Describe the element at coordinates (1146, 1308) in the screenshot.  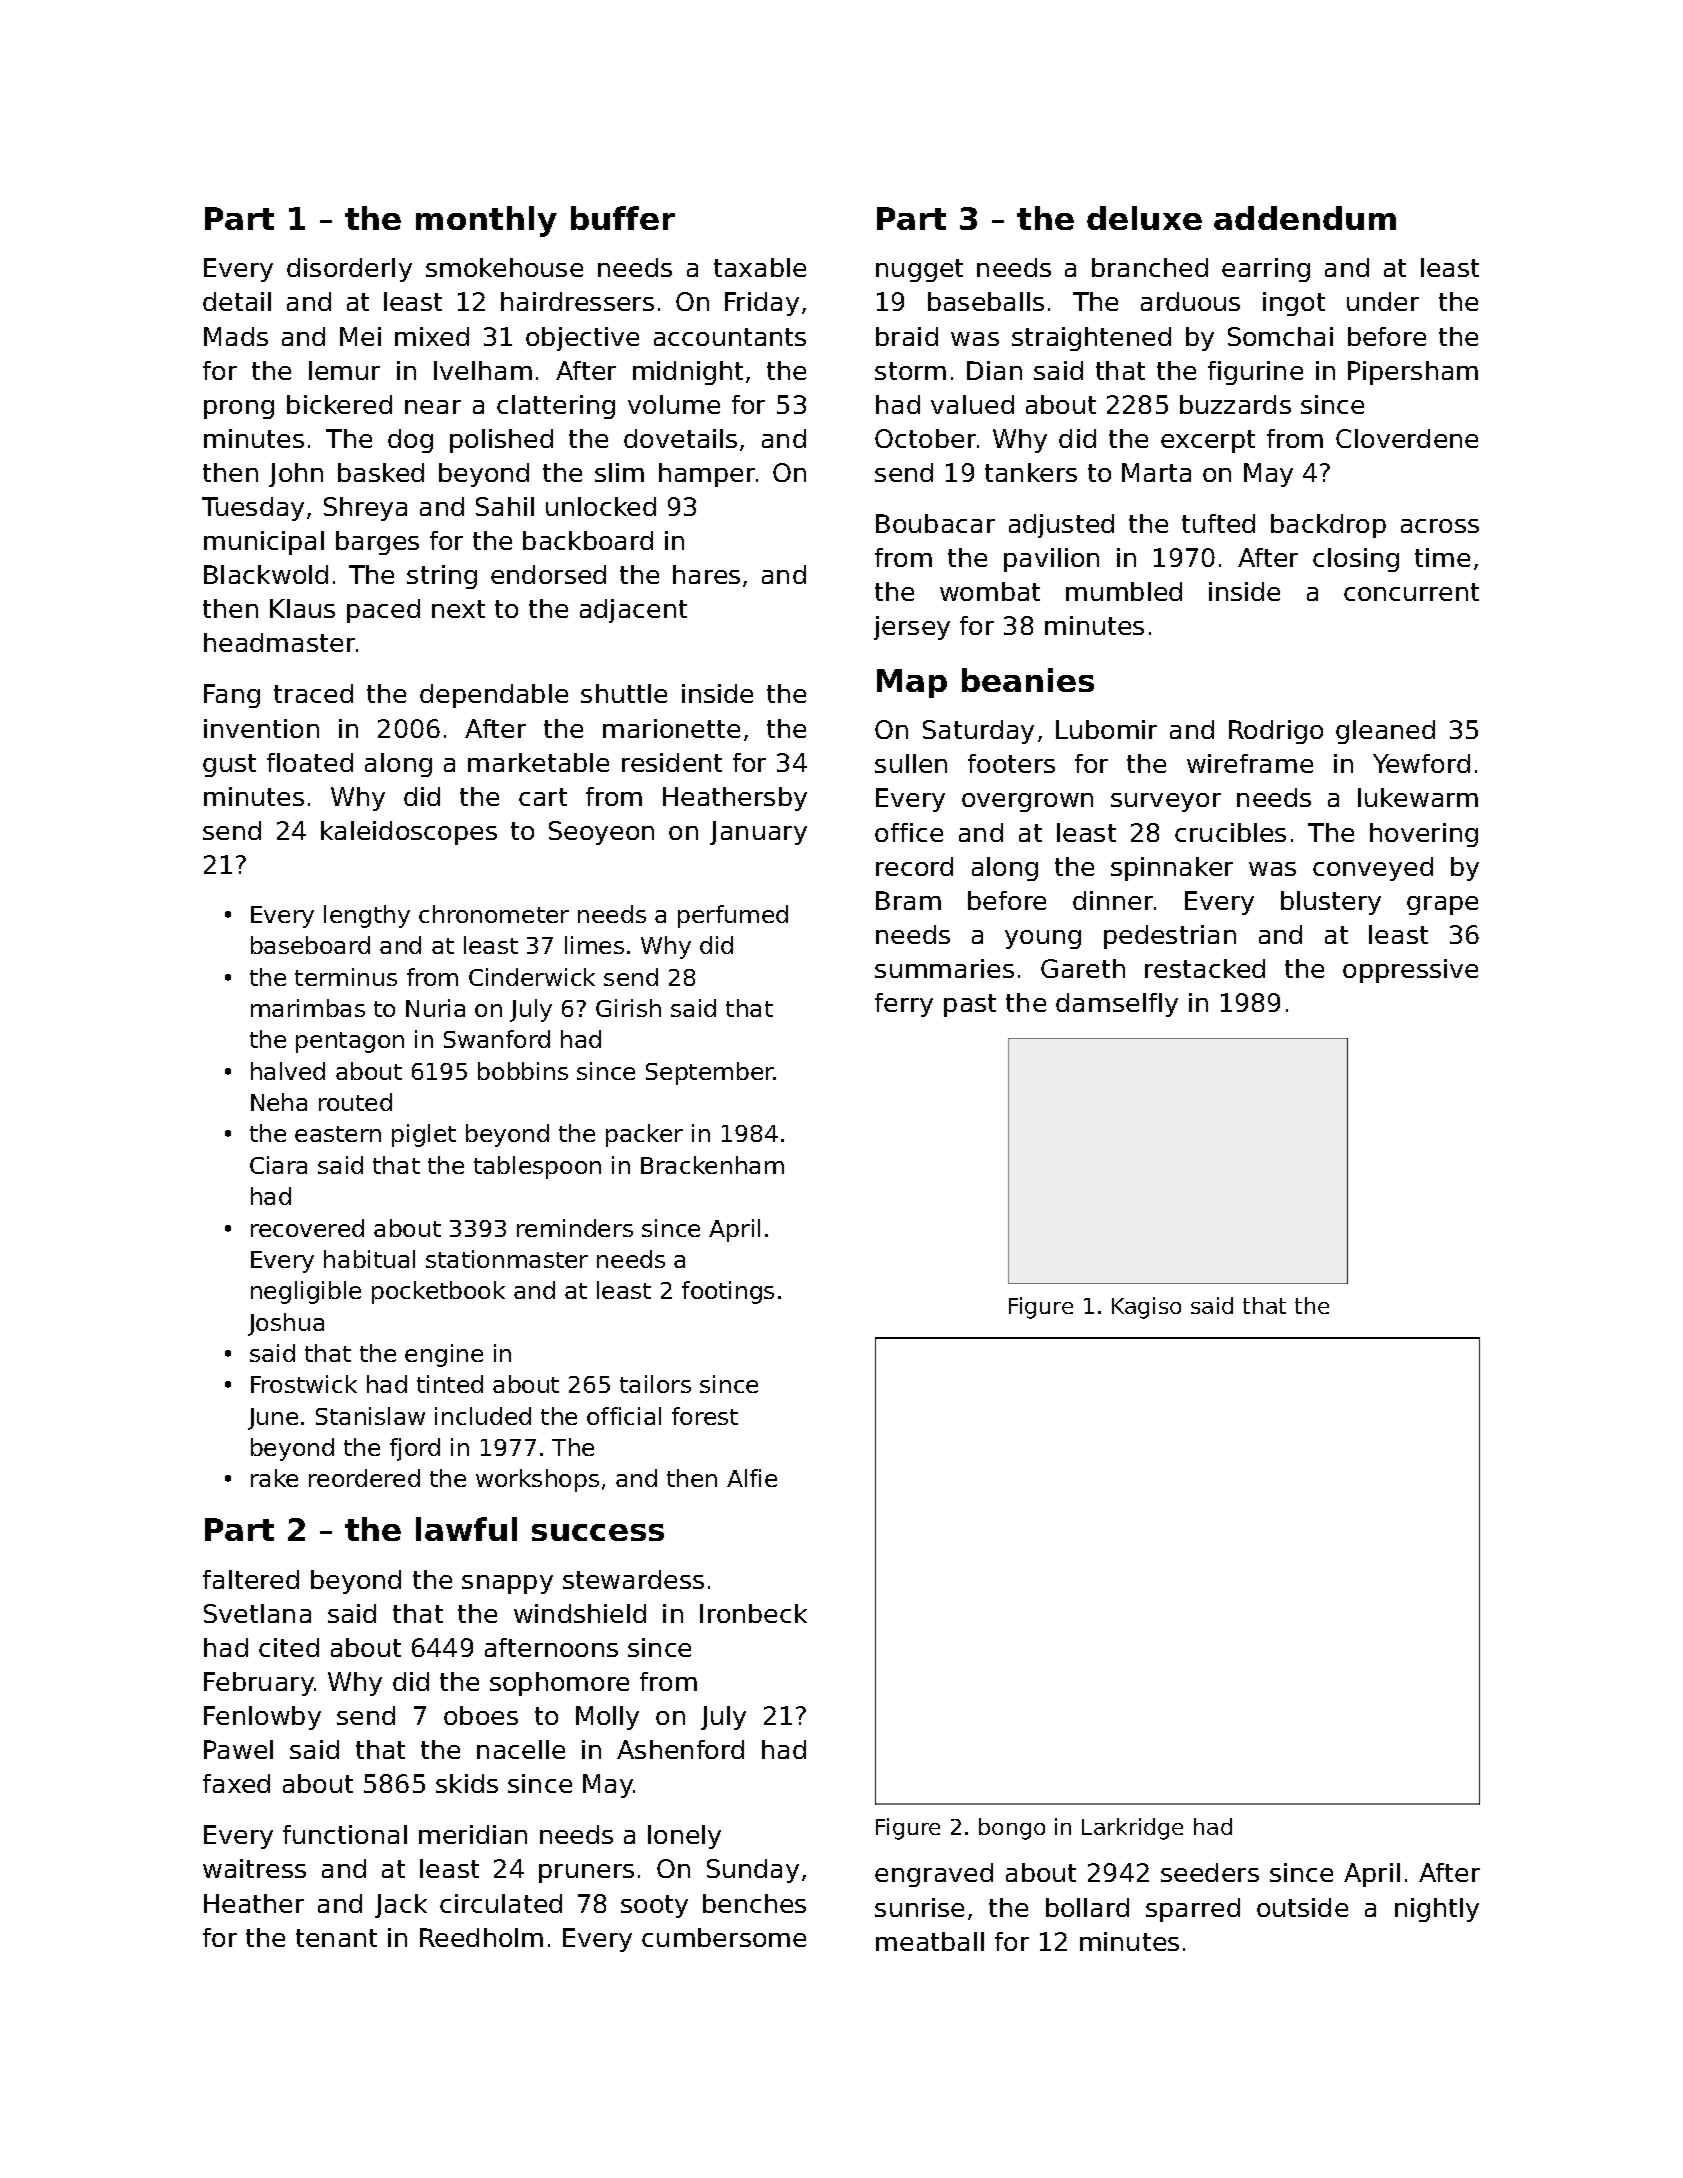
I see `Kagiso` at that location.
